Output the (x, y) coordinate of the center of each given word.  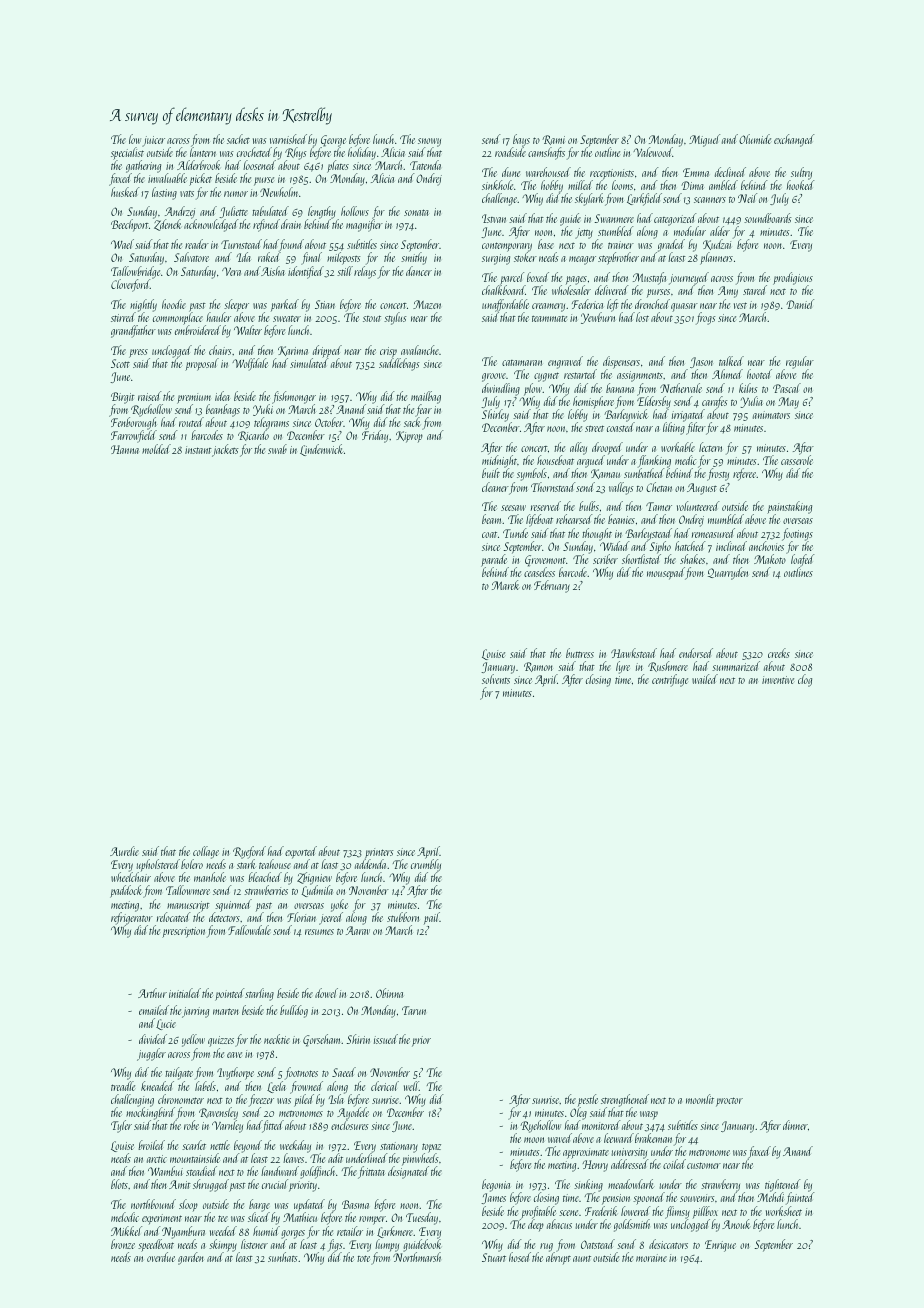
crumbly (426, 866)
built (491, 473)
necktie (277, 1039)
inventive (778, 680)
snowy (429, 142)
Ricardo (253, 436)
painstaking (789, 508)
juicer (153, 141)
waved (560, 1138)
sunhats (282, 1257)
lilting (674, 429)
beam (492, 519)
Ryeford (249, 852)
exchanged (794, 140)
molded (156, 449)
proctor (729, 1102)
